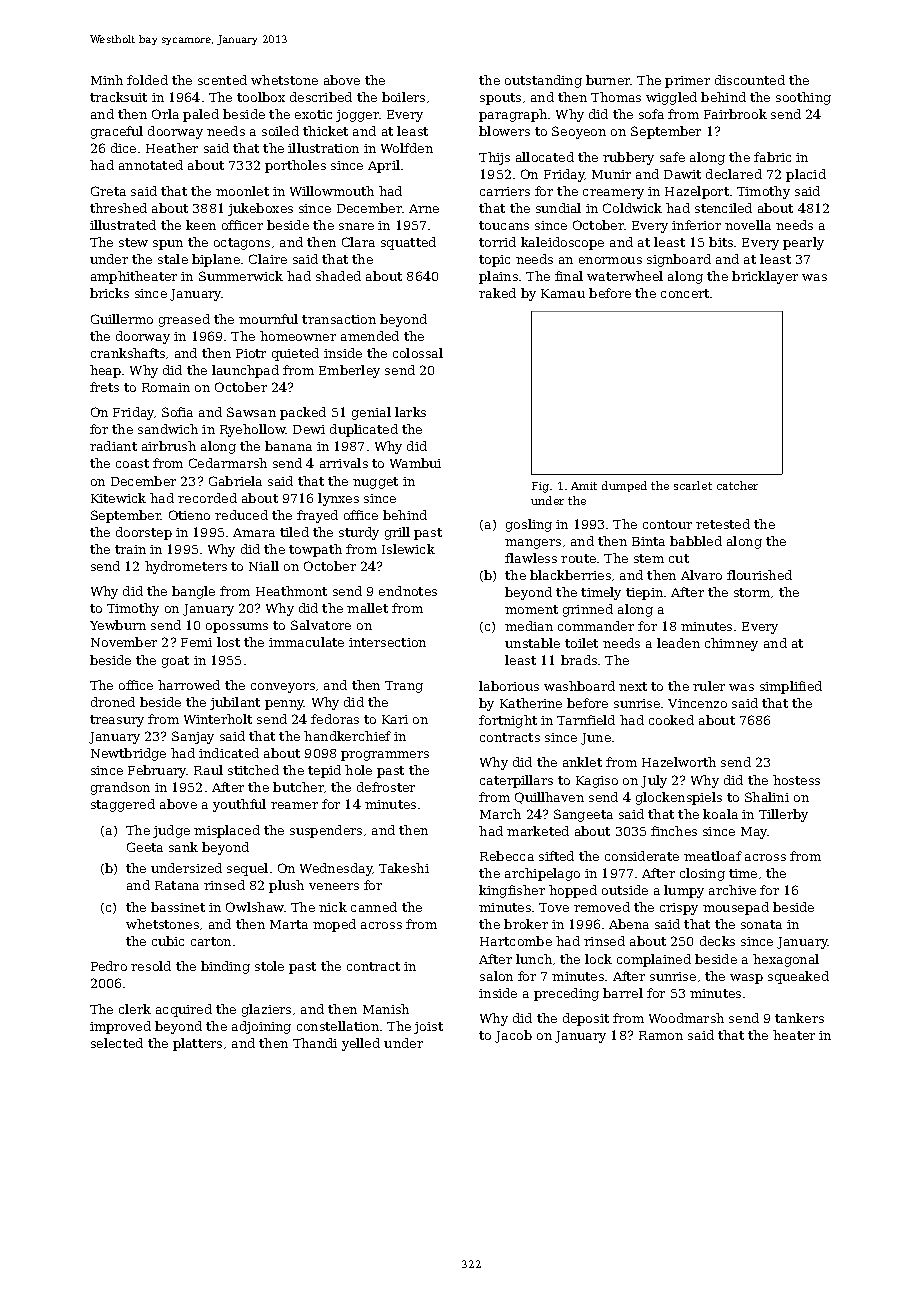 The image size is (924, 1308). I want to click on train, so click(130, 549).
